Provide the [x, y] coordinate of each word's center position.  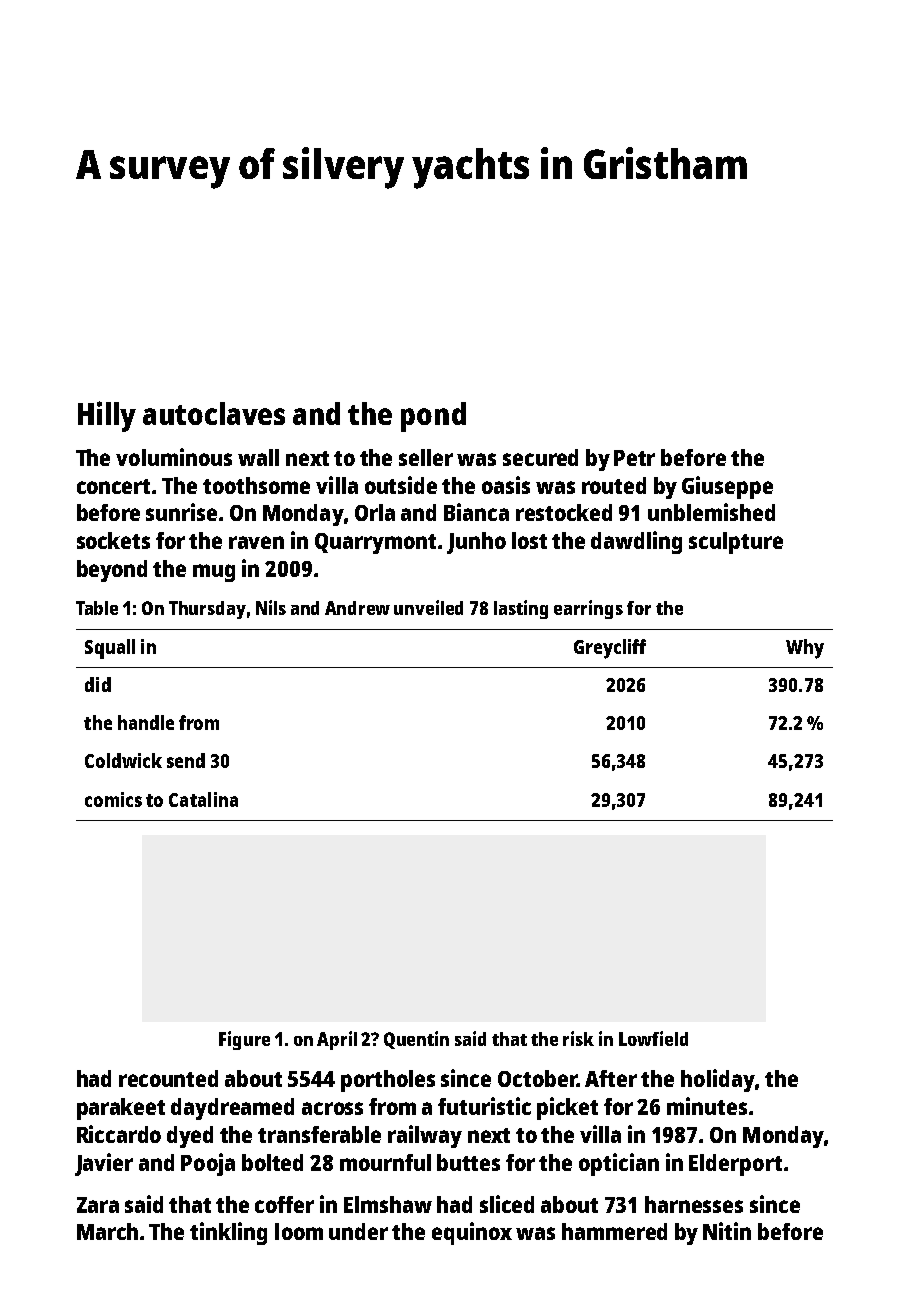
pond [433, 417]
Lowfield [653, 1038]
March [107, 1231]
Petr [634, 458]
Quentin [416, 1040]
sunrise [181, 512]
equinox [472, 1233]
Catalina [203, 799]
